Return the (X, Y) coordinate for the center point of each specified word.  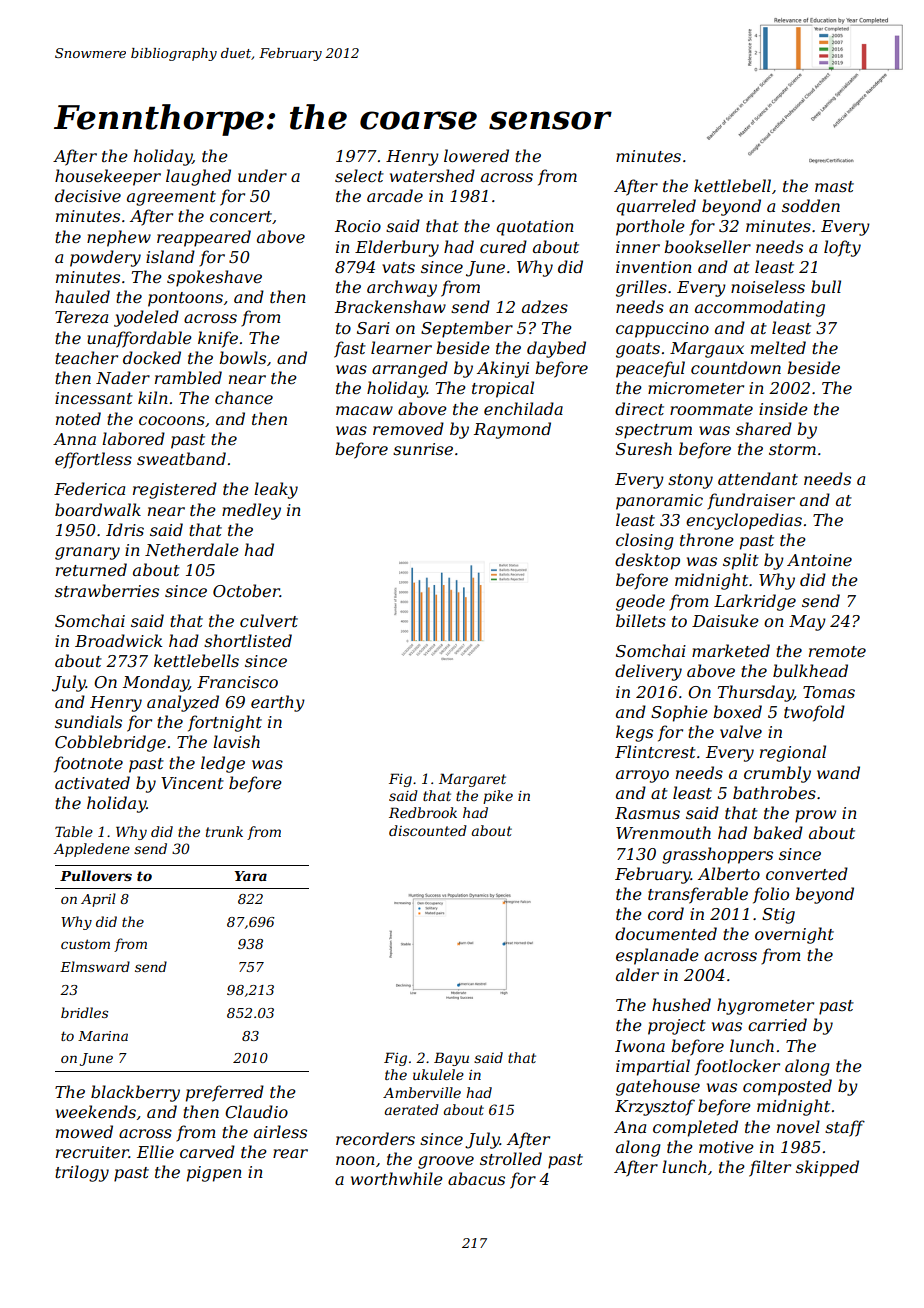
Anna (74, 439)
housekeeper (108, 177)
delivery (648, 672)
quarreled (656, 207)
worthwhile (397, 1178)
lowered (476, 155)
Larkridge (755, 602)
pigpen (214, 1174)
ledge (223, 764)
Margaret (472, 780)
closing (645, 541)
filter (770, 1168)
